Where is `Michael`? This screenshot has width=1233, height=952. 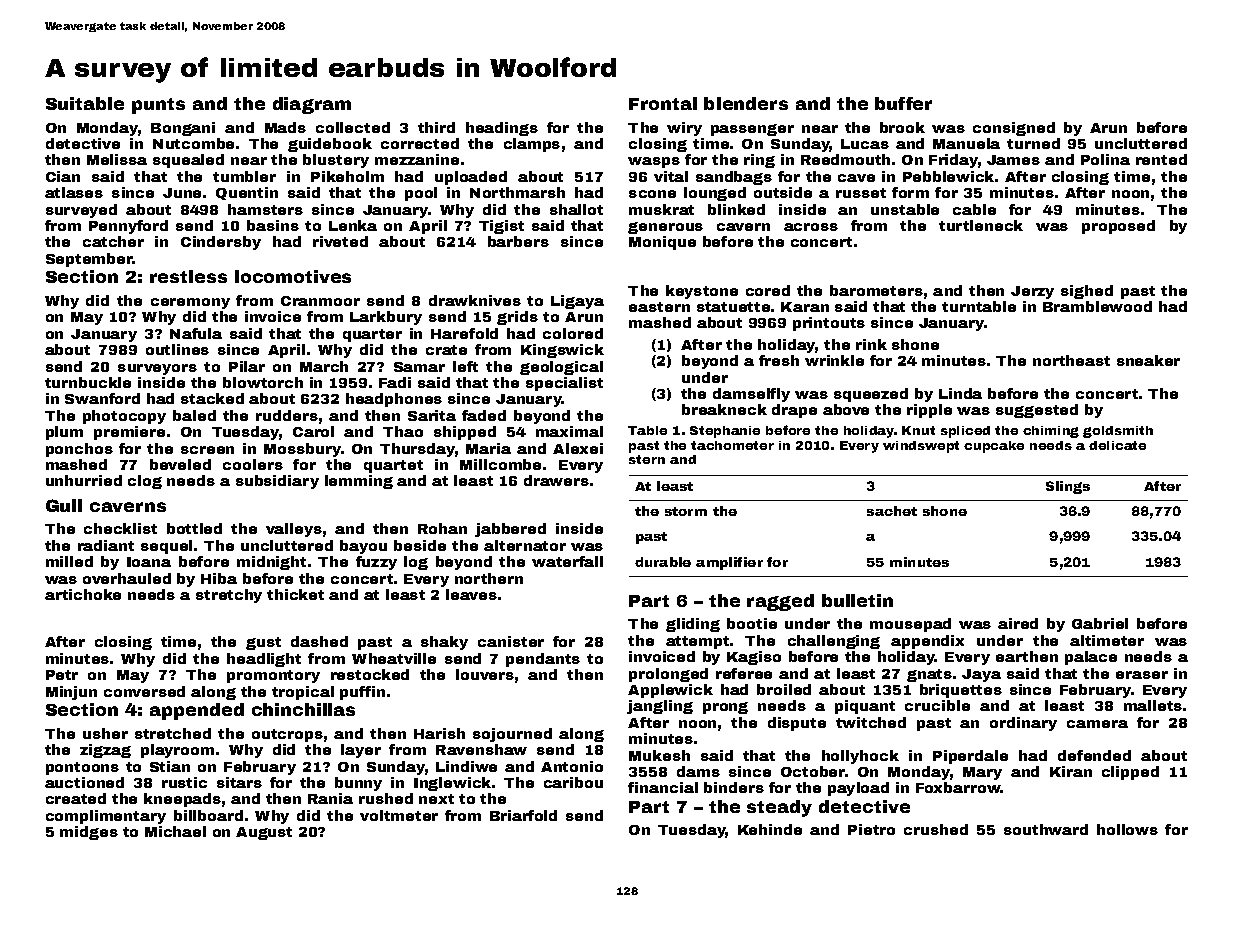 Michael is located at coordinates (175, 831).
